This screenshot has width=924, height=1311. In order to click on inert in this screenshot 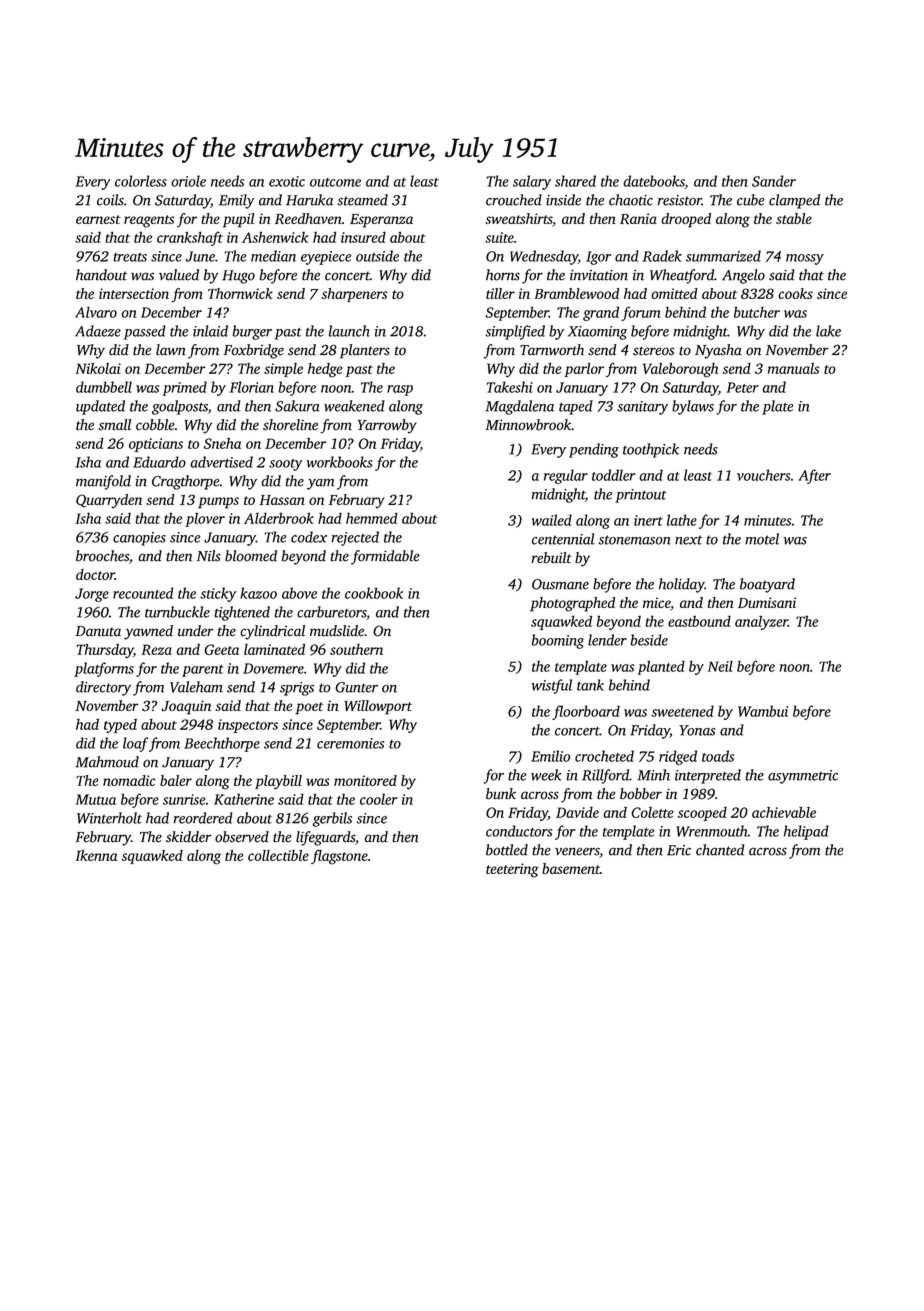, I will do `click(648, 520)`.
